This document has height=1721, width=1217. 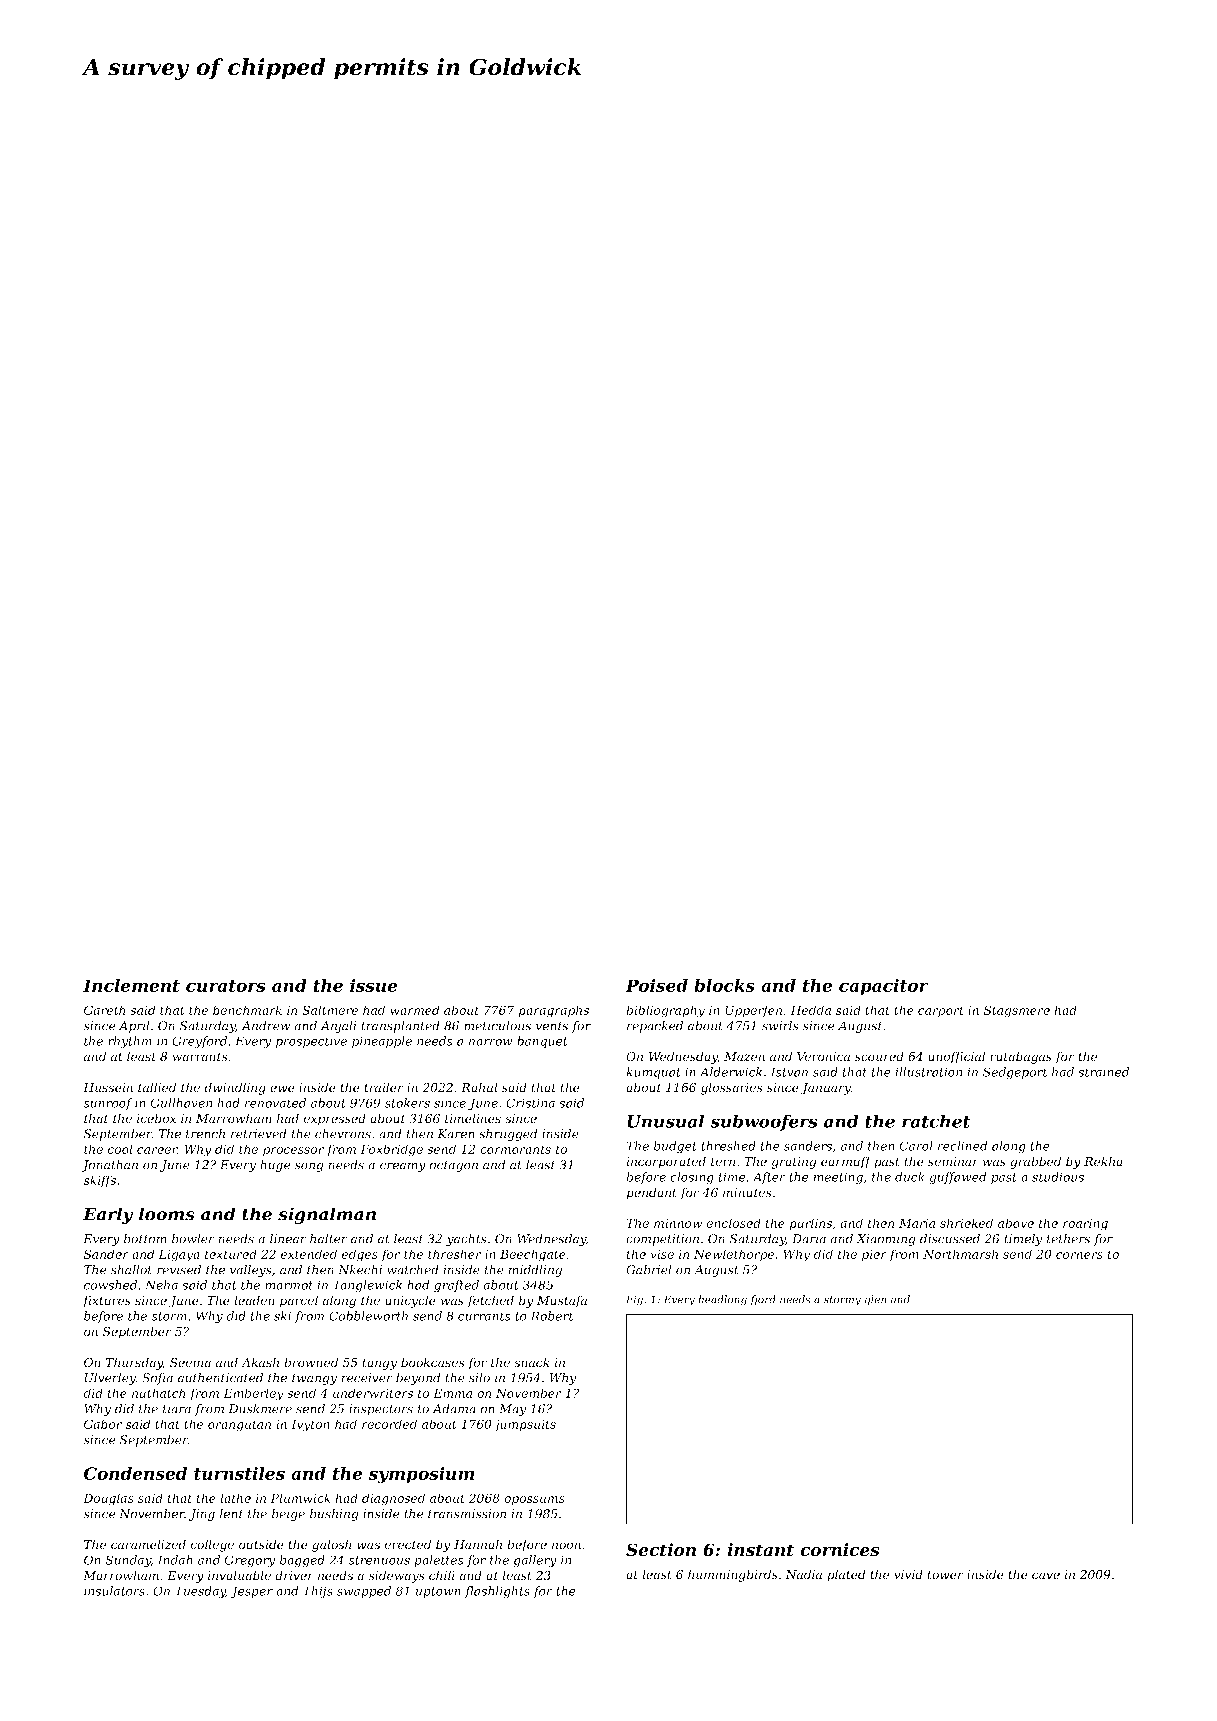 I want to click on January, so click(x=826, y=1089).
